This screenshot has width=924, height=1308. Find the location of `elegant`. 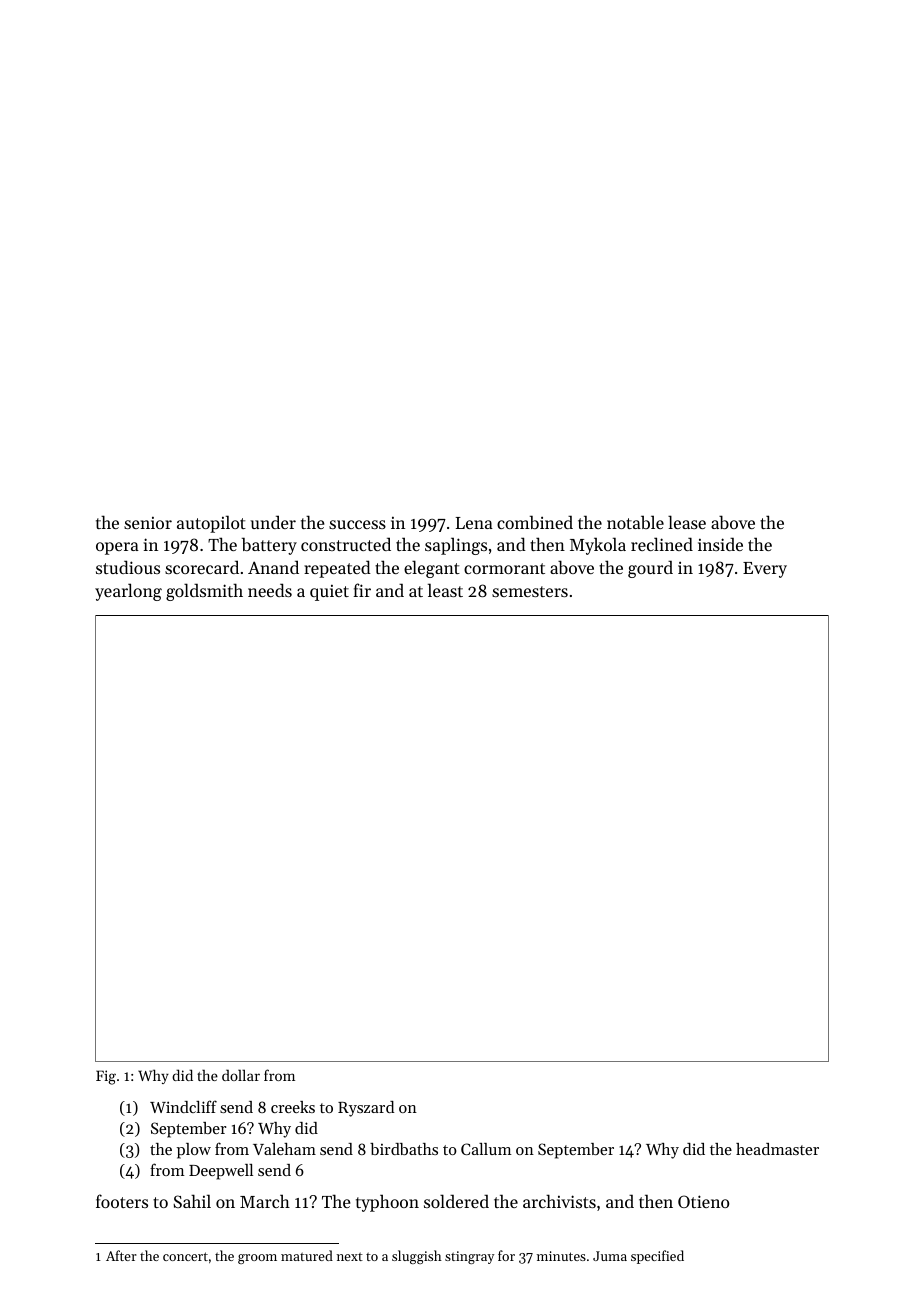

elegant is located at coordinates (432, 569).
